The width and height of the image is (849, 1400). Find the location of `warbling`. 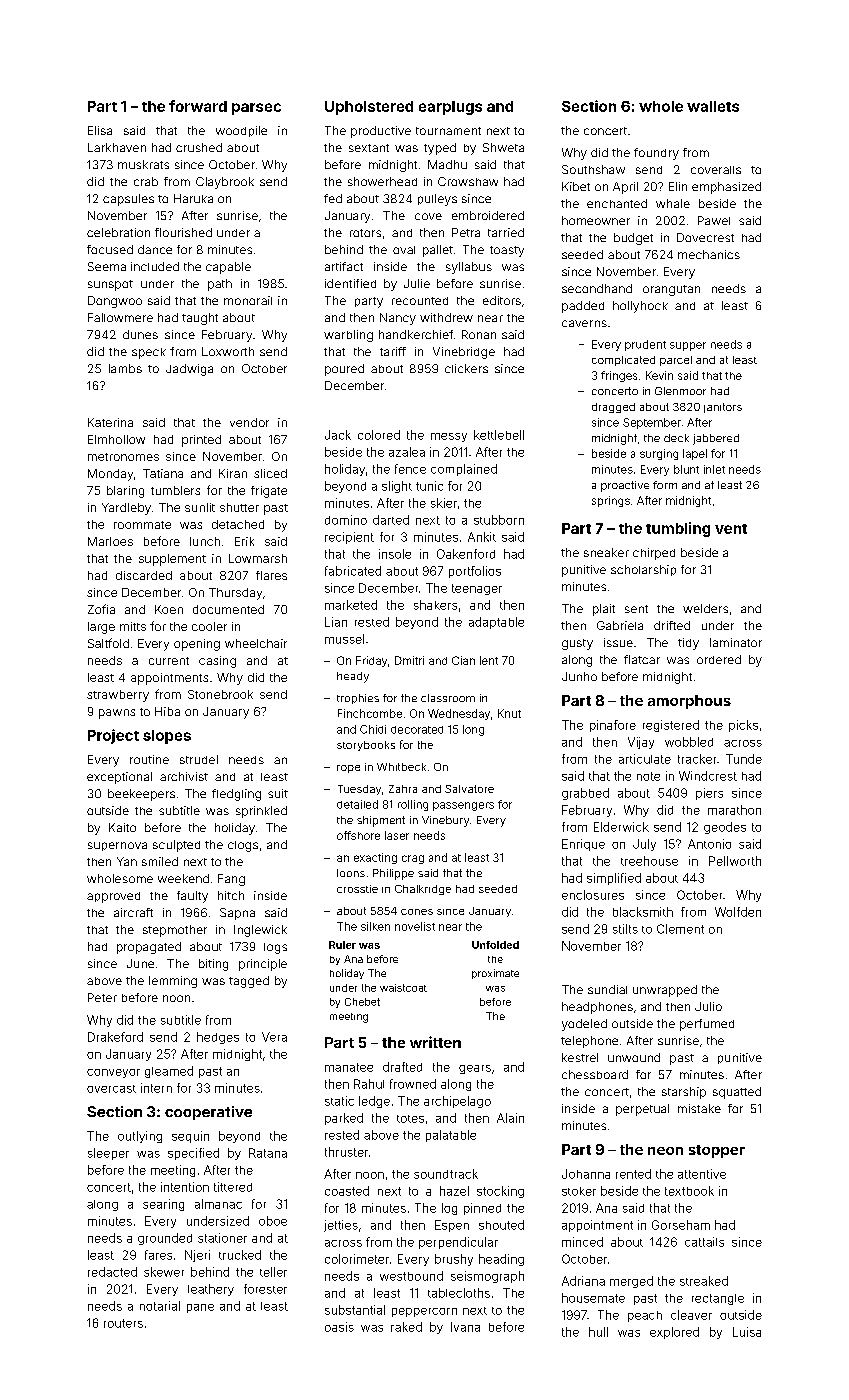

warbling is located at coordinates (348, 336).
